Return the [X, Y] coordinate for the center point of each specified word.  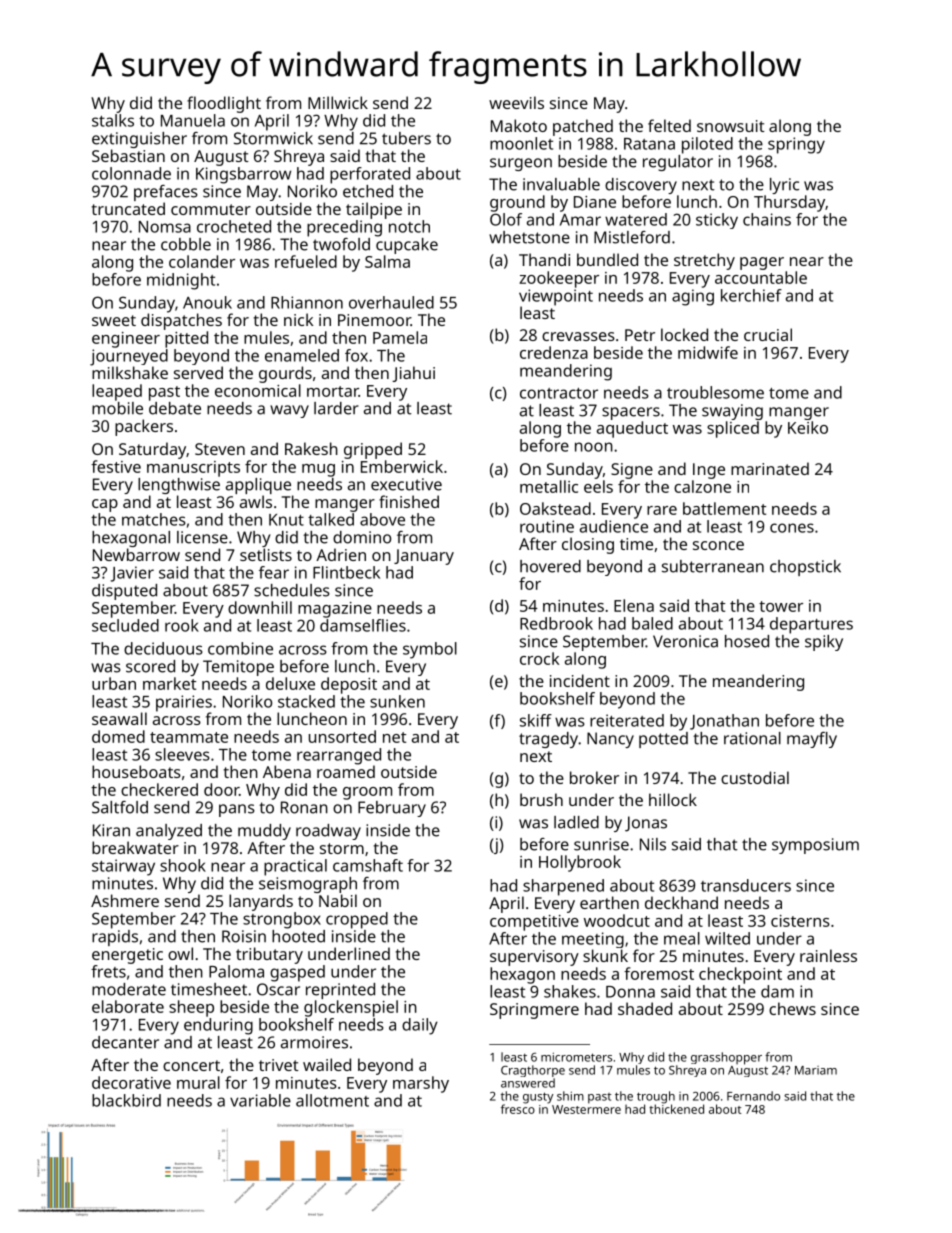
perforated [370, 175]
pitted [186, 339]
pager [762, 263]
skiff [536, 720]
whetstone [529, 237]
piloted [707, 145]
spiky [824, 643]
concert [191, 1065]
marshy [421, 1084]
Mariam [816, 1070]
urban [114, 683]
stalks [113, 120]
